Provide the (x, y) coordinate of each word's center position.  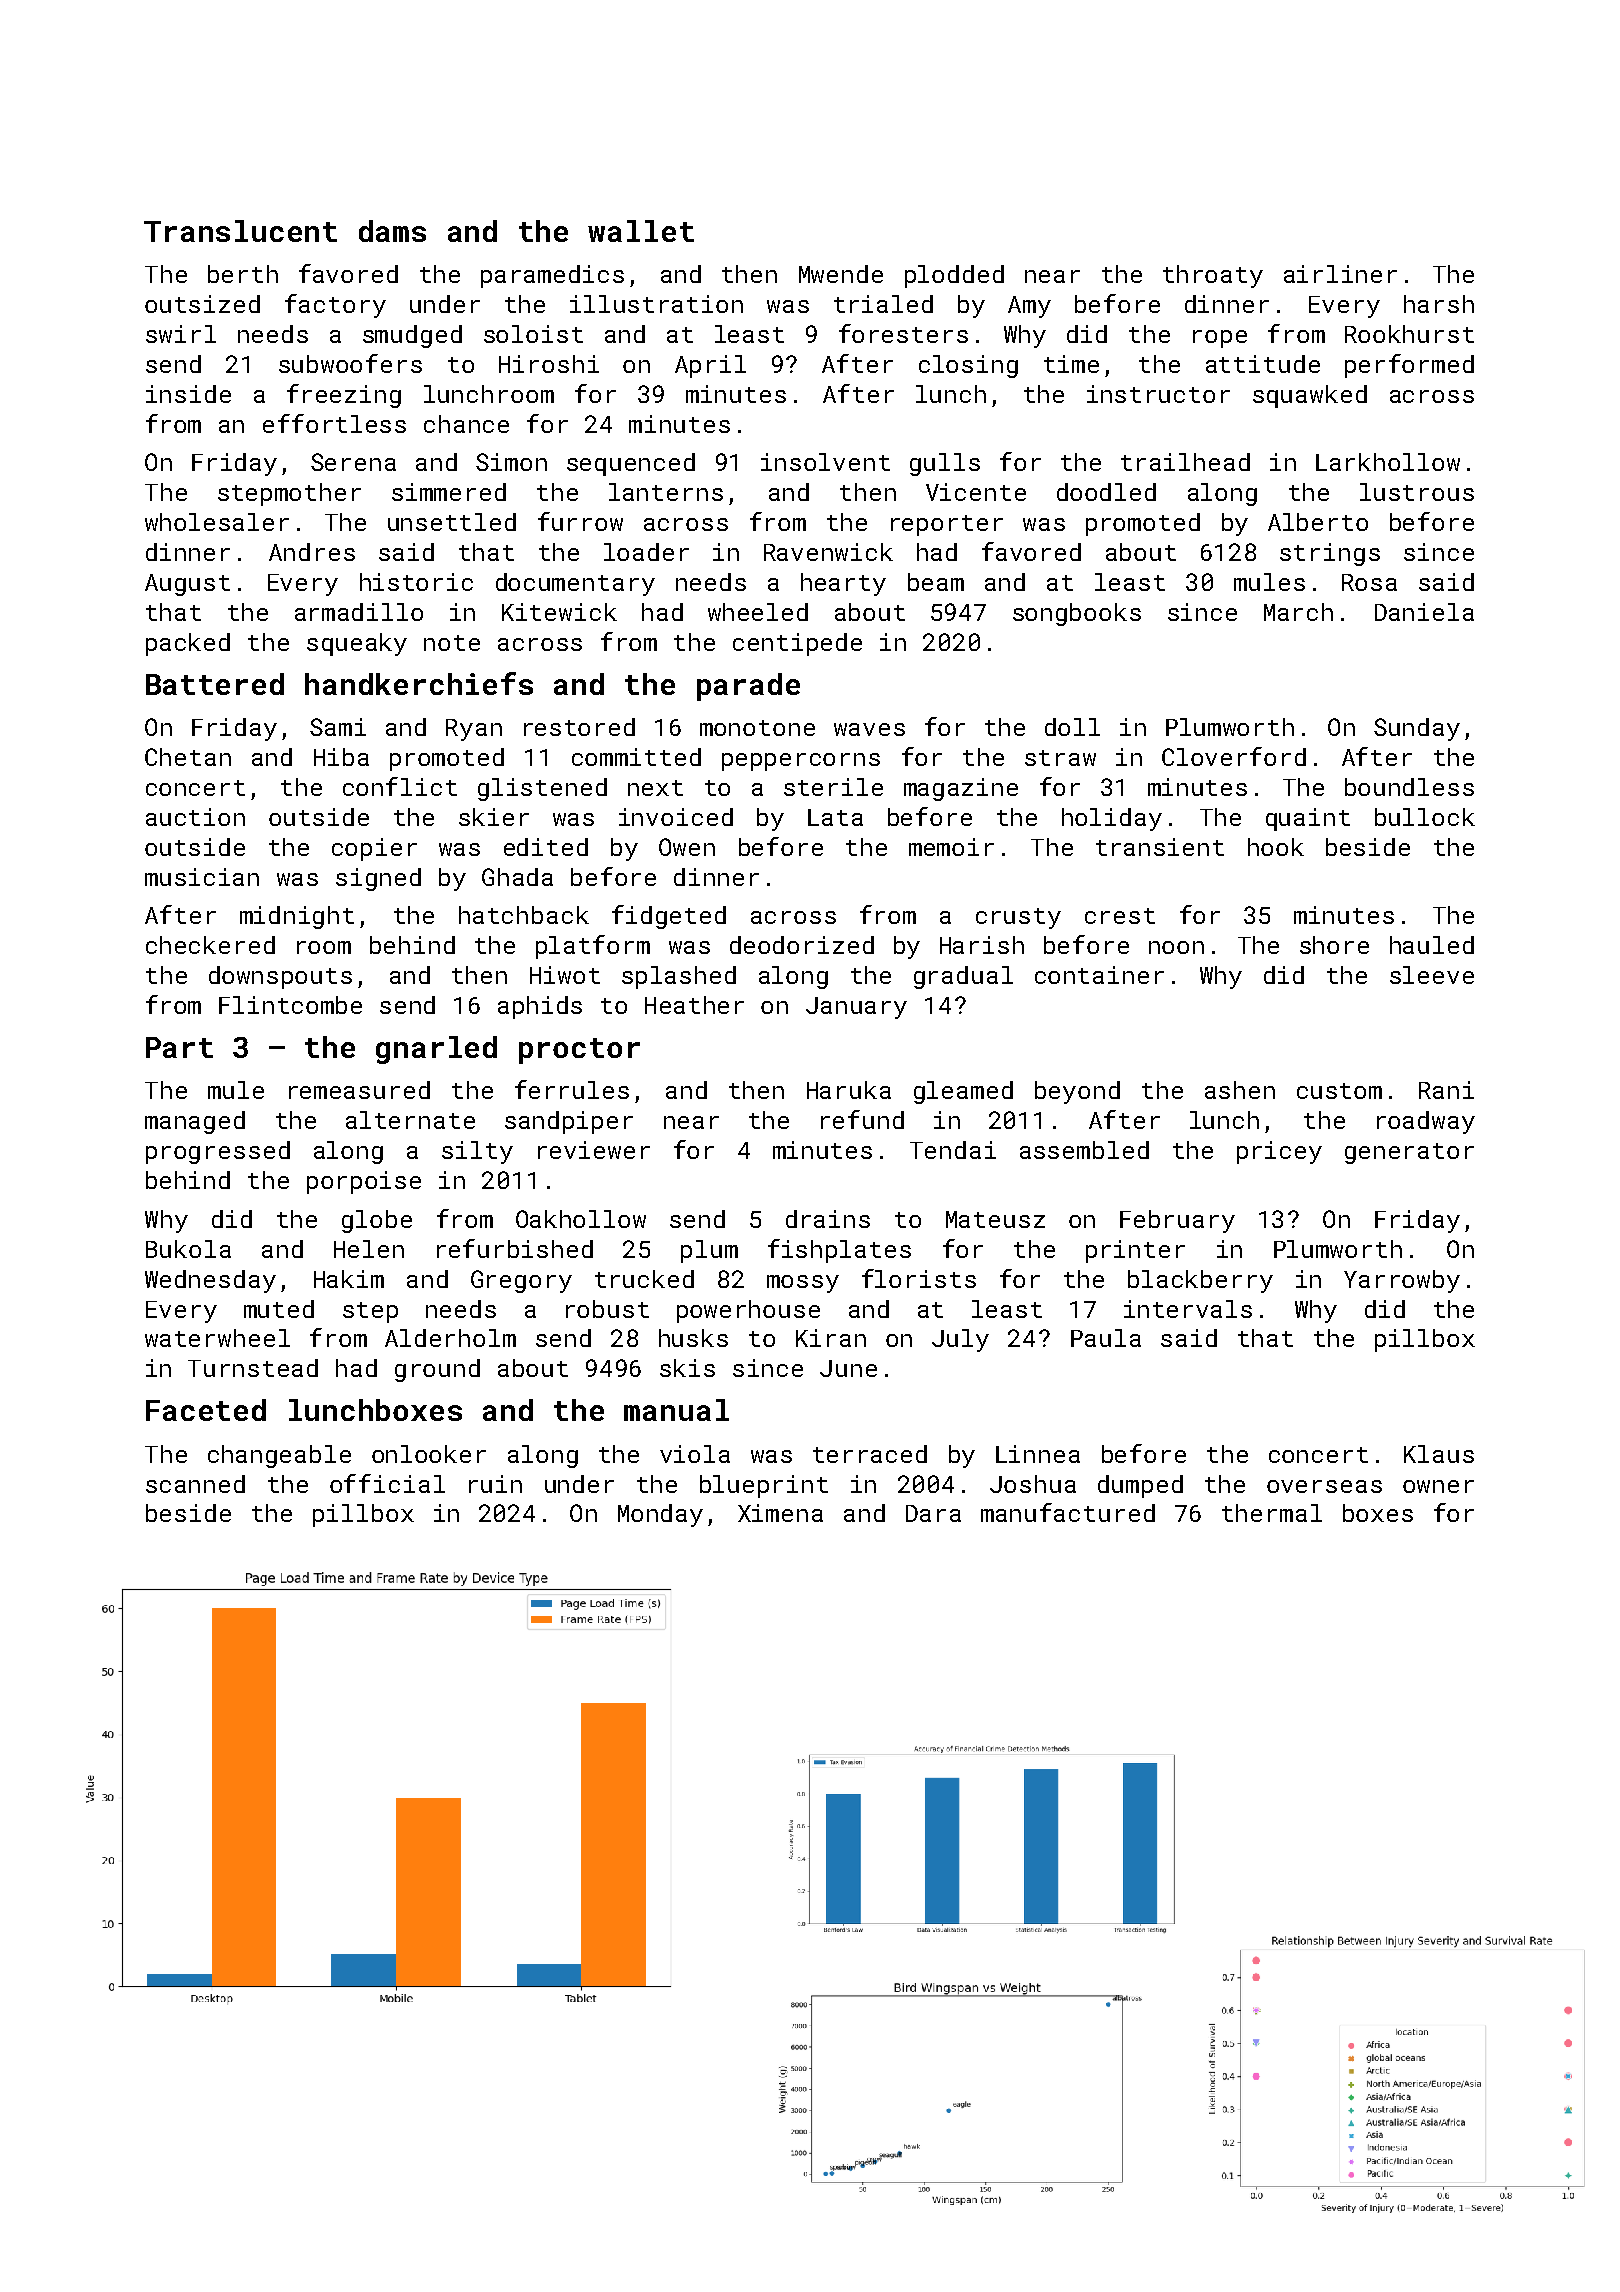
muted (279, 1309)
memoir (951, 847)
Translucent (240, 231)
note (452, 643)
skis (687, 1368)
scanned (195, 1484)
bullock (1425, 817)
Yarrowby (1402, 1281)
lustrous (1417, 492)
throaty (1213, 276)
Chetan (188, 757)
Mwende (841, 274)
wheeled (758, 612)
